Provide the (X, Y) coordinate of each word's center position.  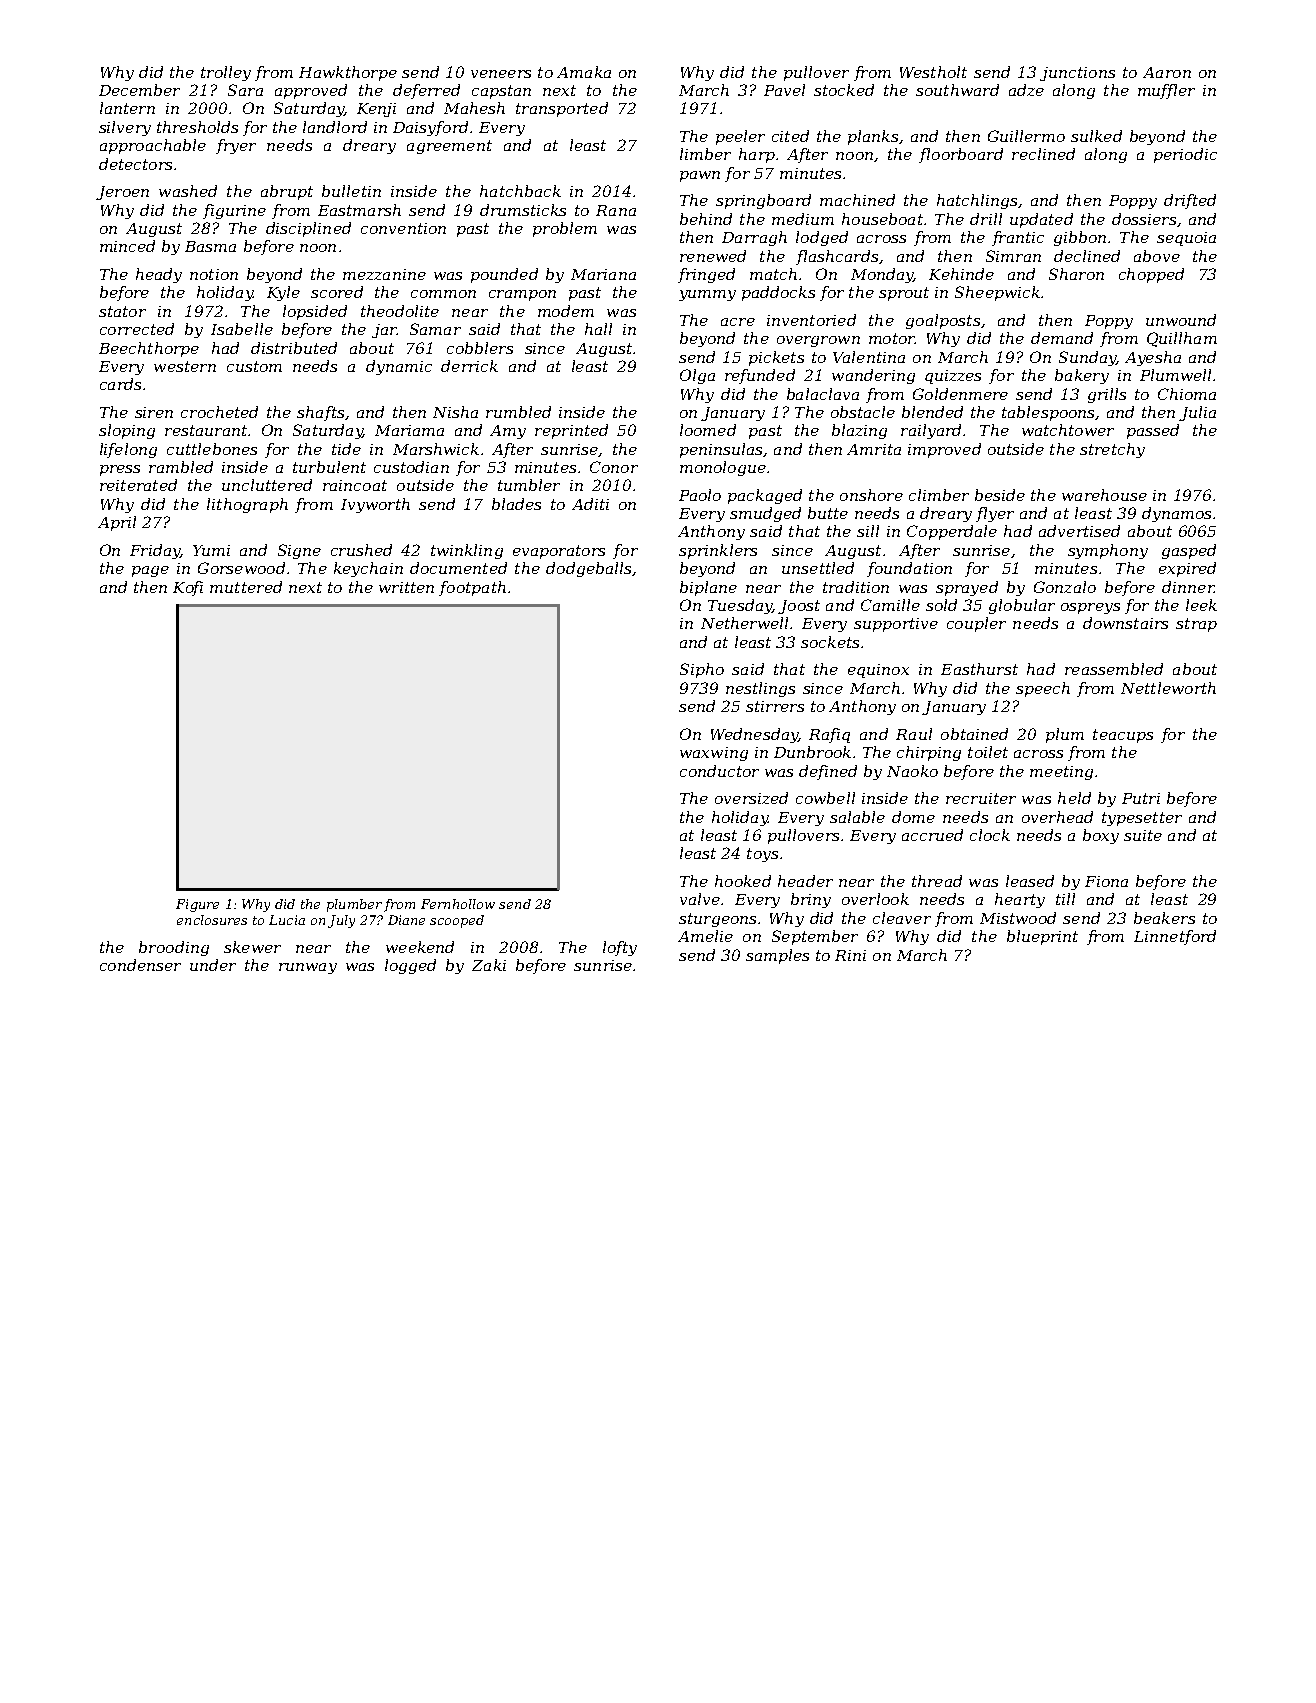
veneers (501, 74)
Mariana (603, 274)
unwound (1181, 320)
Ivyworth (375, 505)
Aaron (1167, 72)
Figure (197, 905)
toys (762, 855)
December (139, 90)
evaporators (559, 552)
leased (1030, 881)
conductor (719, 771)
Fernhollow (458, 904)
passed (1153, 431)
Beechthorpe (149, 349)
